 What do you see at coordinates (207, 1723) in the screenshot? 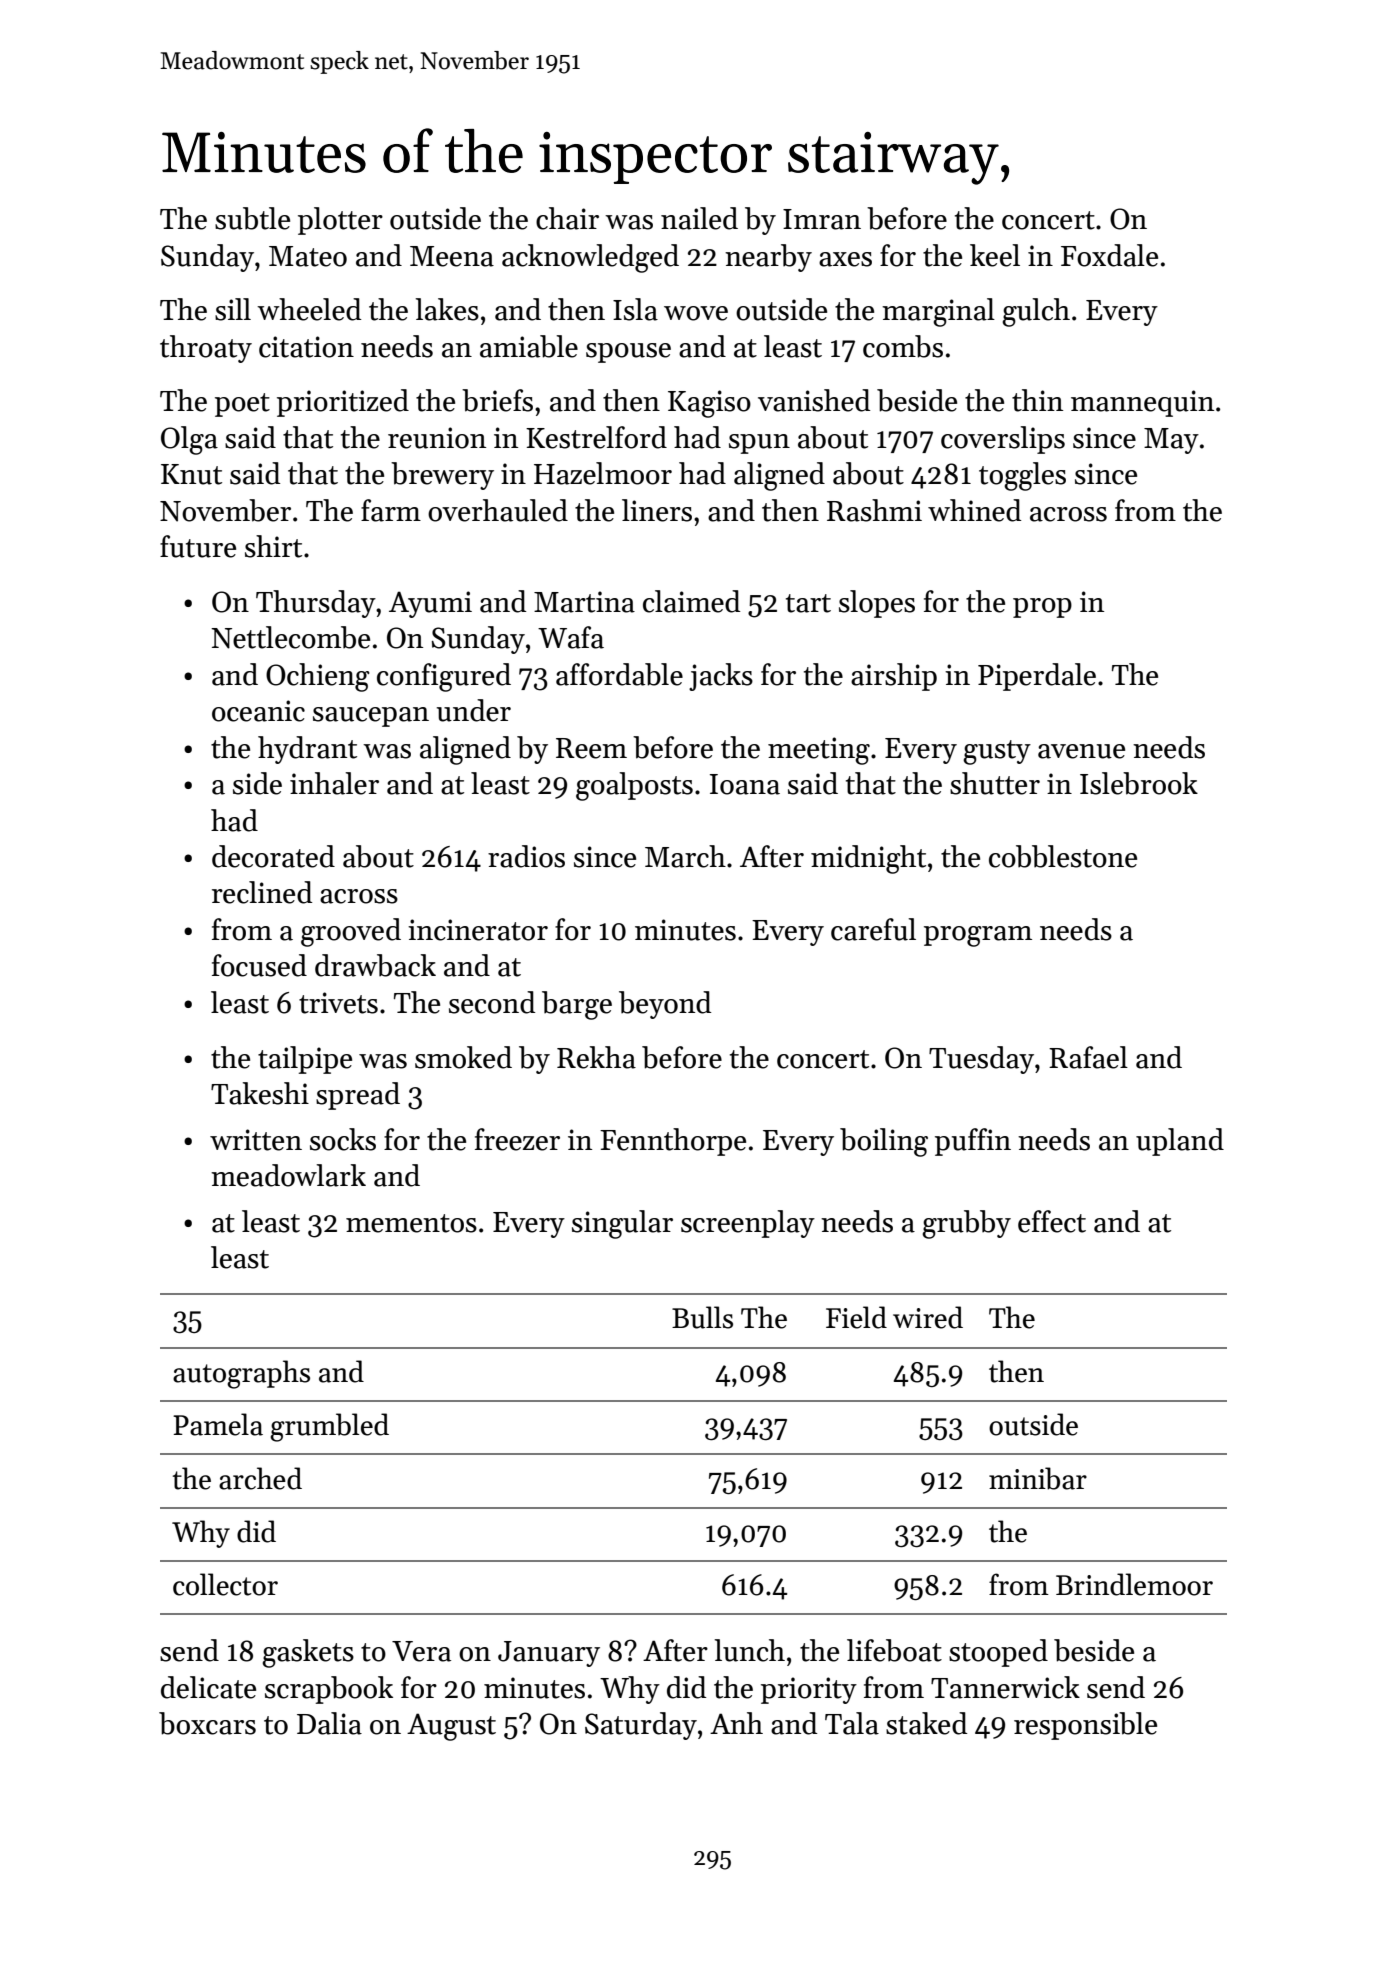
I see `boxcars` at bounding box center [207, 1723].
